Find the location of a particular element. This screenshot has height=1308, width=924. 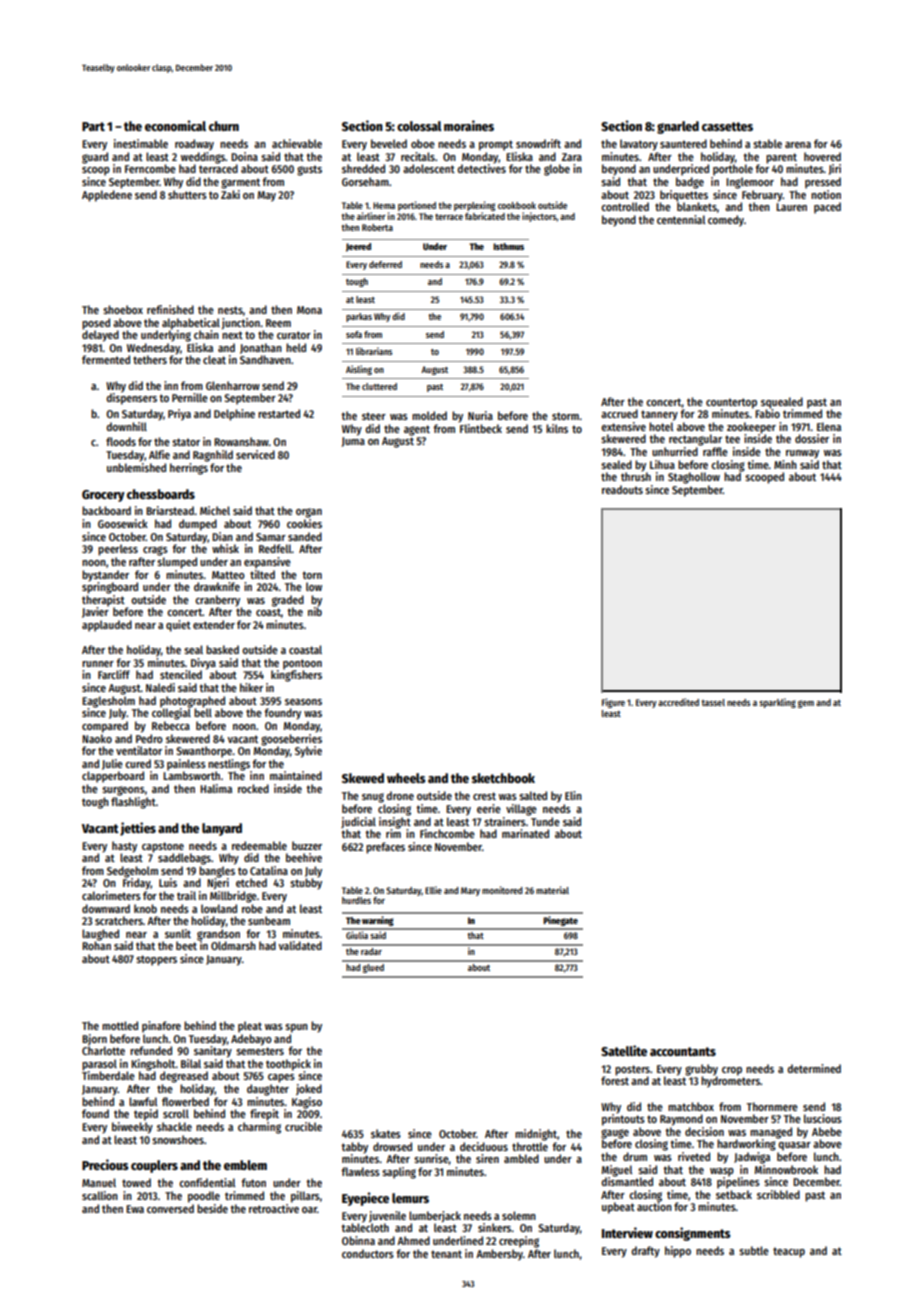

tethers is located at coordinates (150, 359).
